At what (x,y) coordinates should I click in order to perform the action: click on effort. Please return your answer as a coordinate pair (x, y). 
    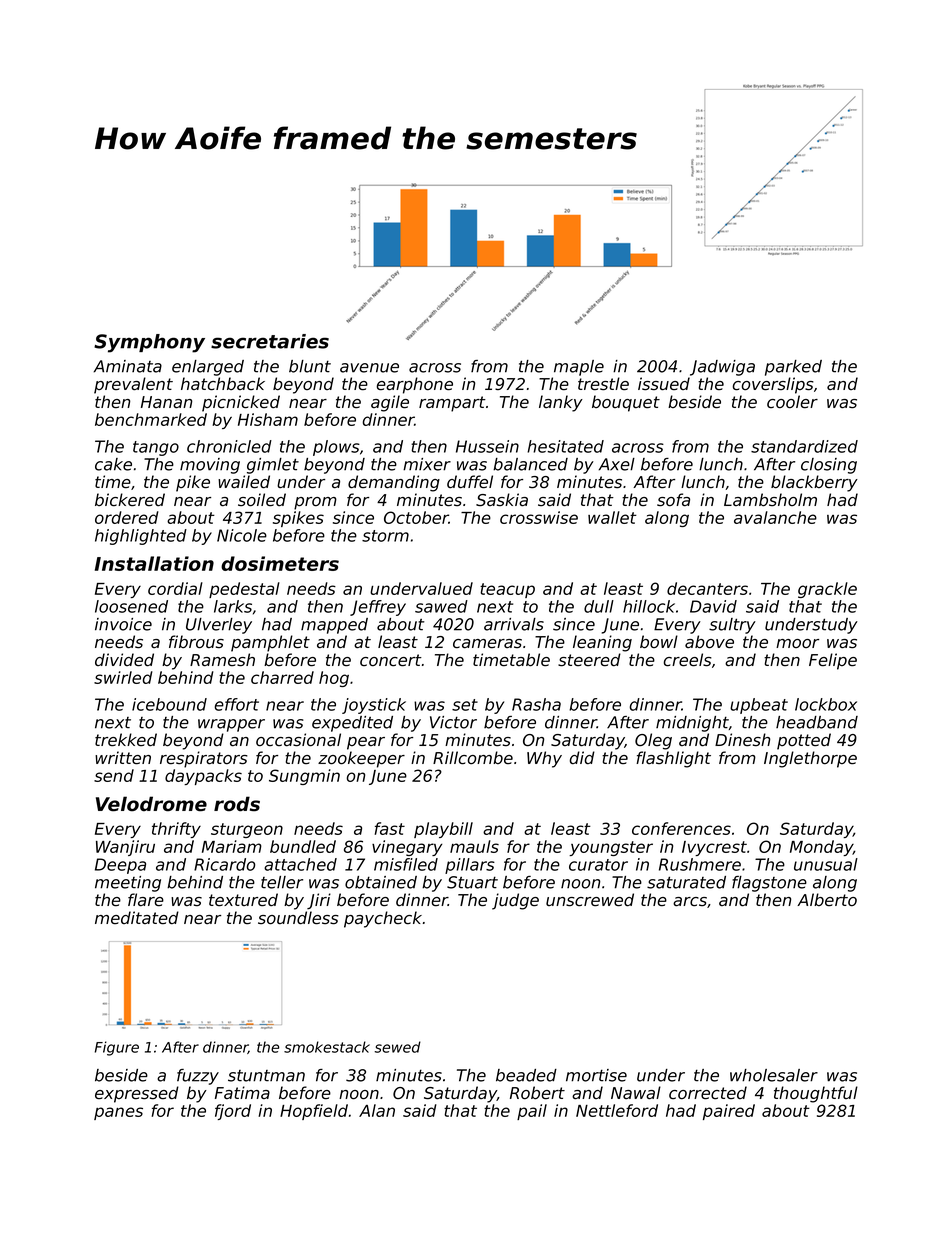
    Looking at the image, I should click on (237, 704).
